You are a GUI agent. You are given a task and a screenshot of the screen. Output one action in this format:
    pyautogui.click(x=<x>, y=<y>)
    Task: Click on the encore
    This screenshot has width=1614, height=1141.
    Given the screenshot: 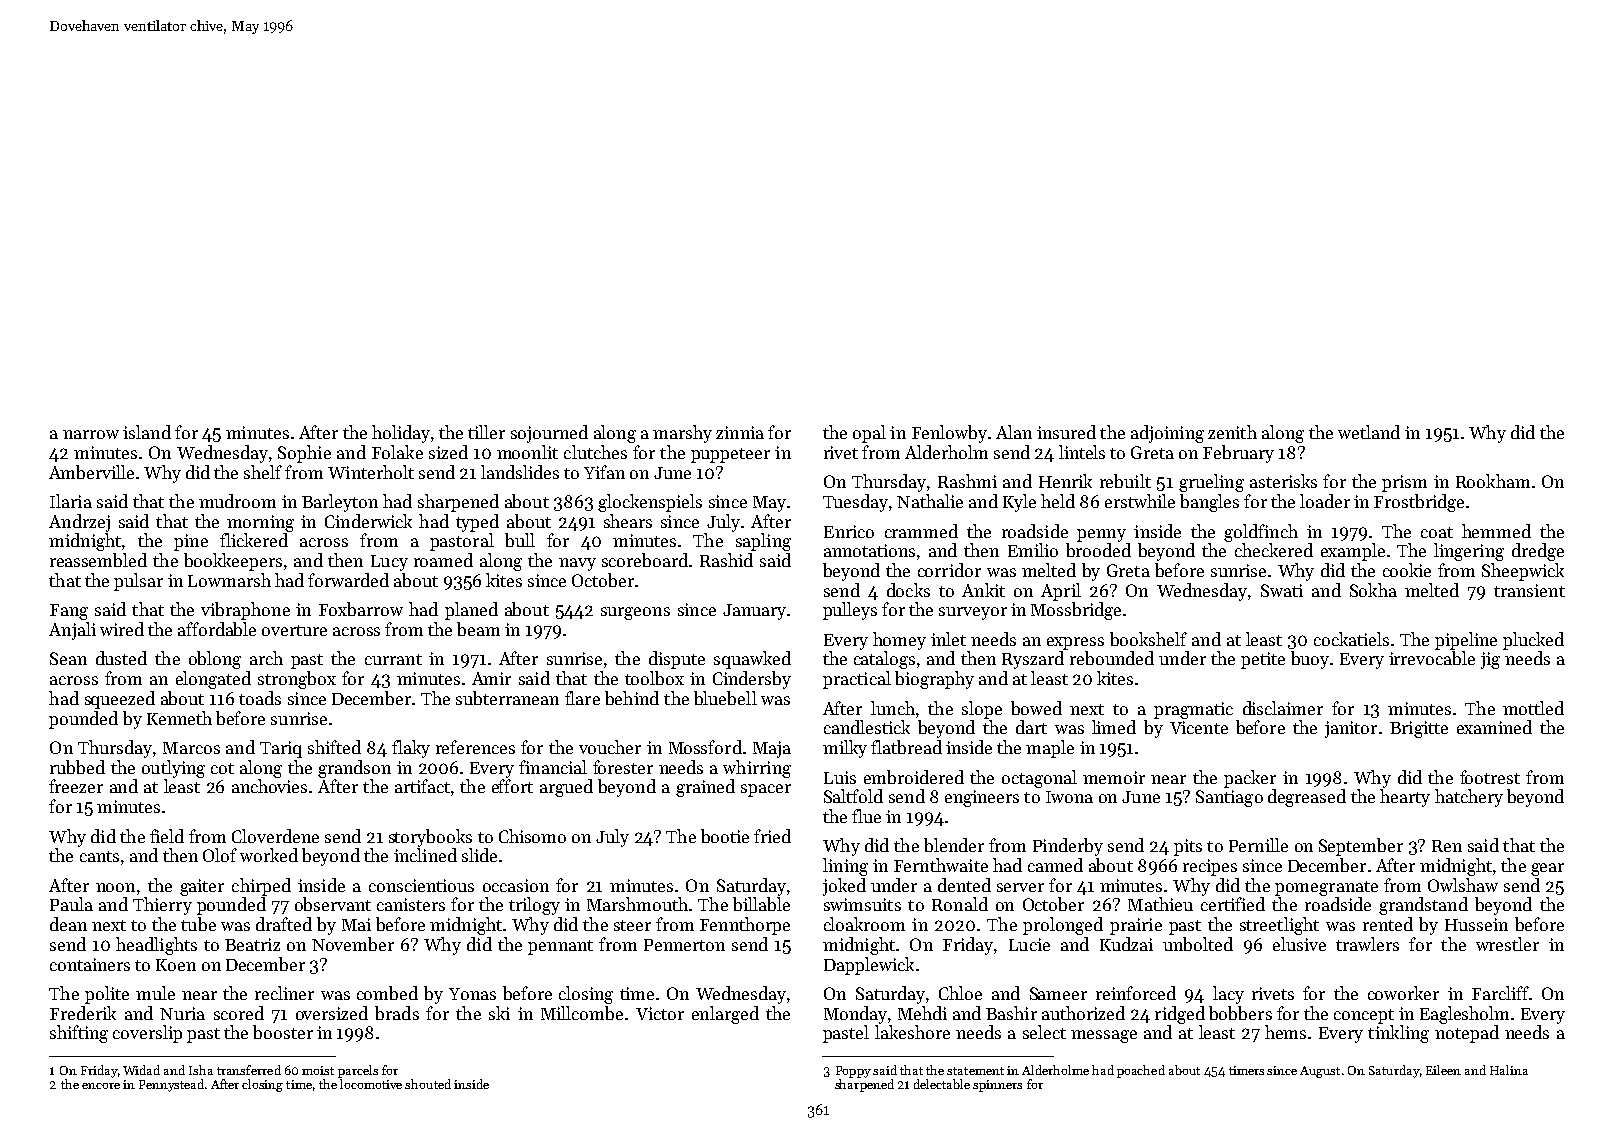 What is the action you would take?
    pyautogui.click(x=101, y=1086)
